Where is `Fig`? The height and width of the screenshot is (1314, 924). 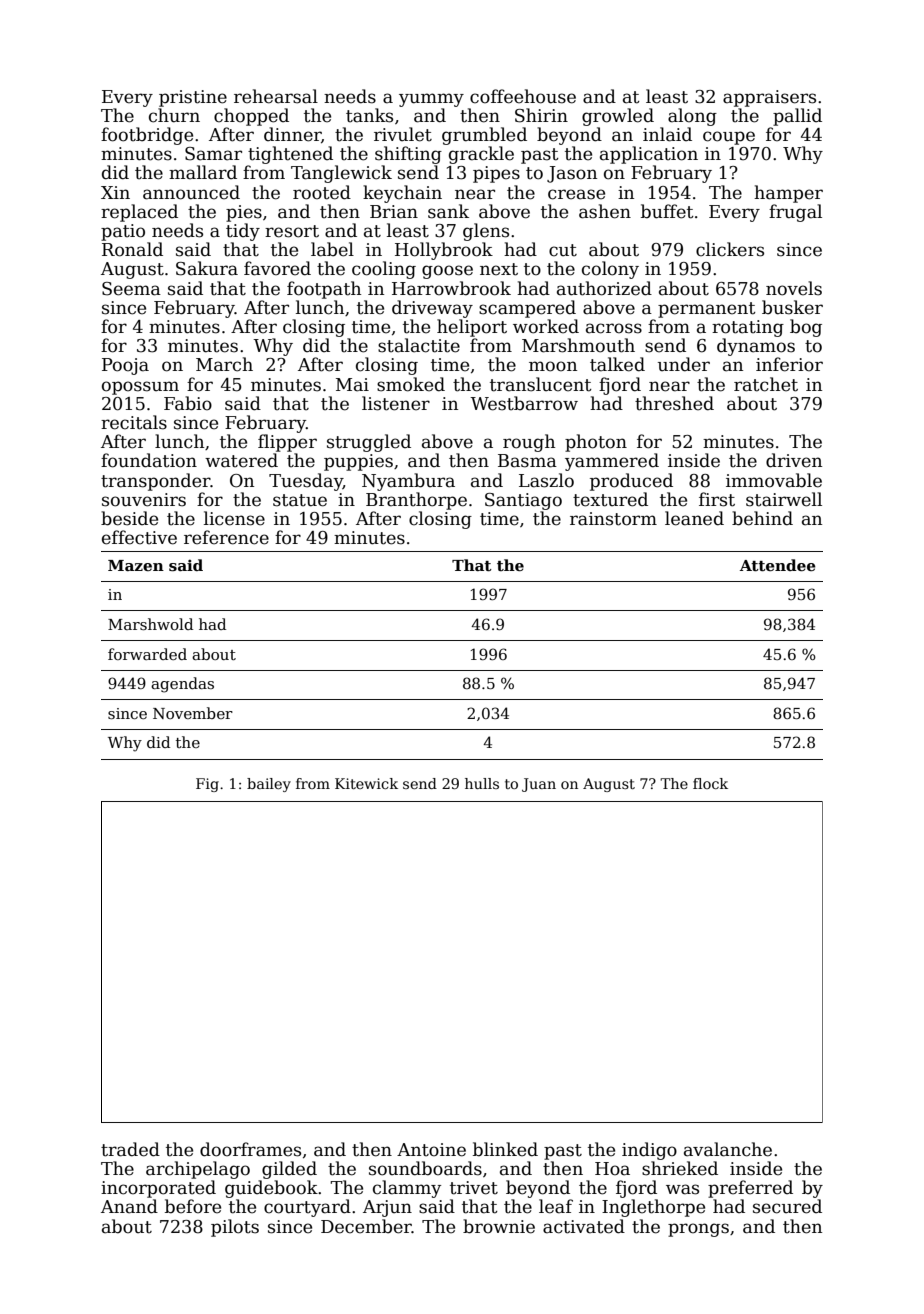
Fig is located at coordinates (207, 785).
